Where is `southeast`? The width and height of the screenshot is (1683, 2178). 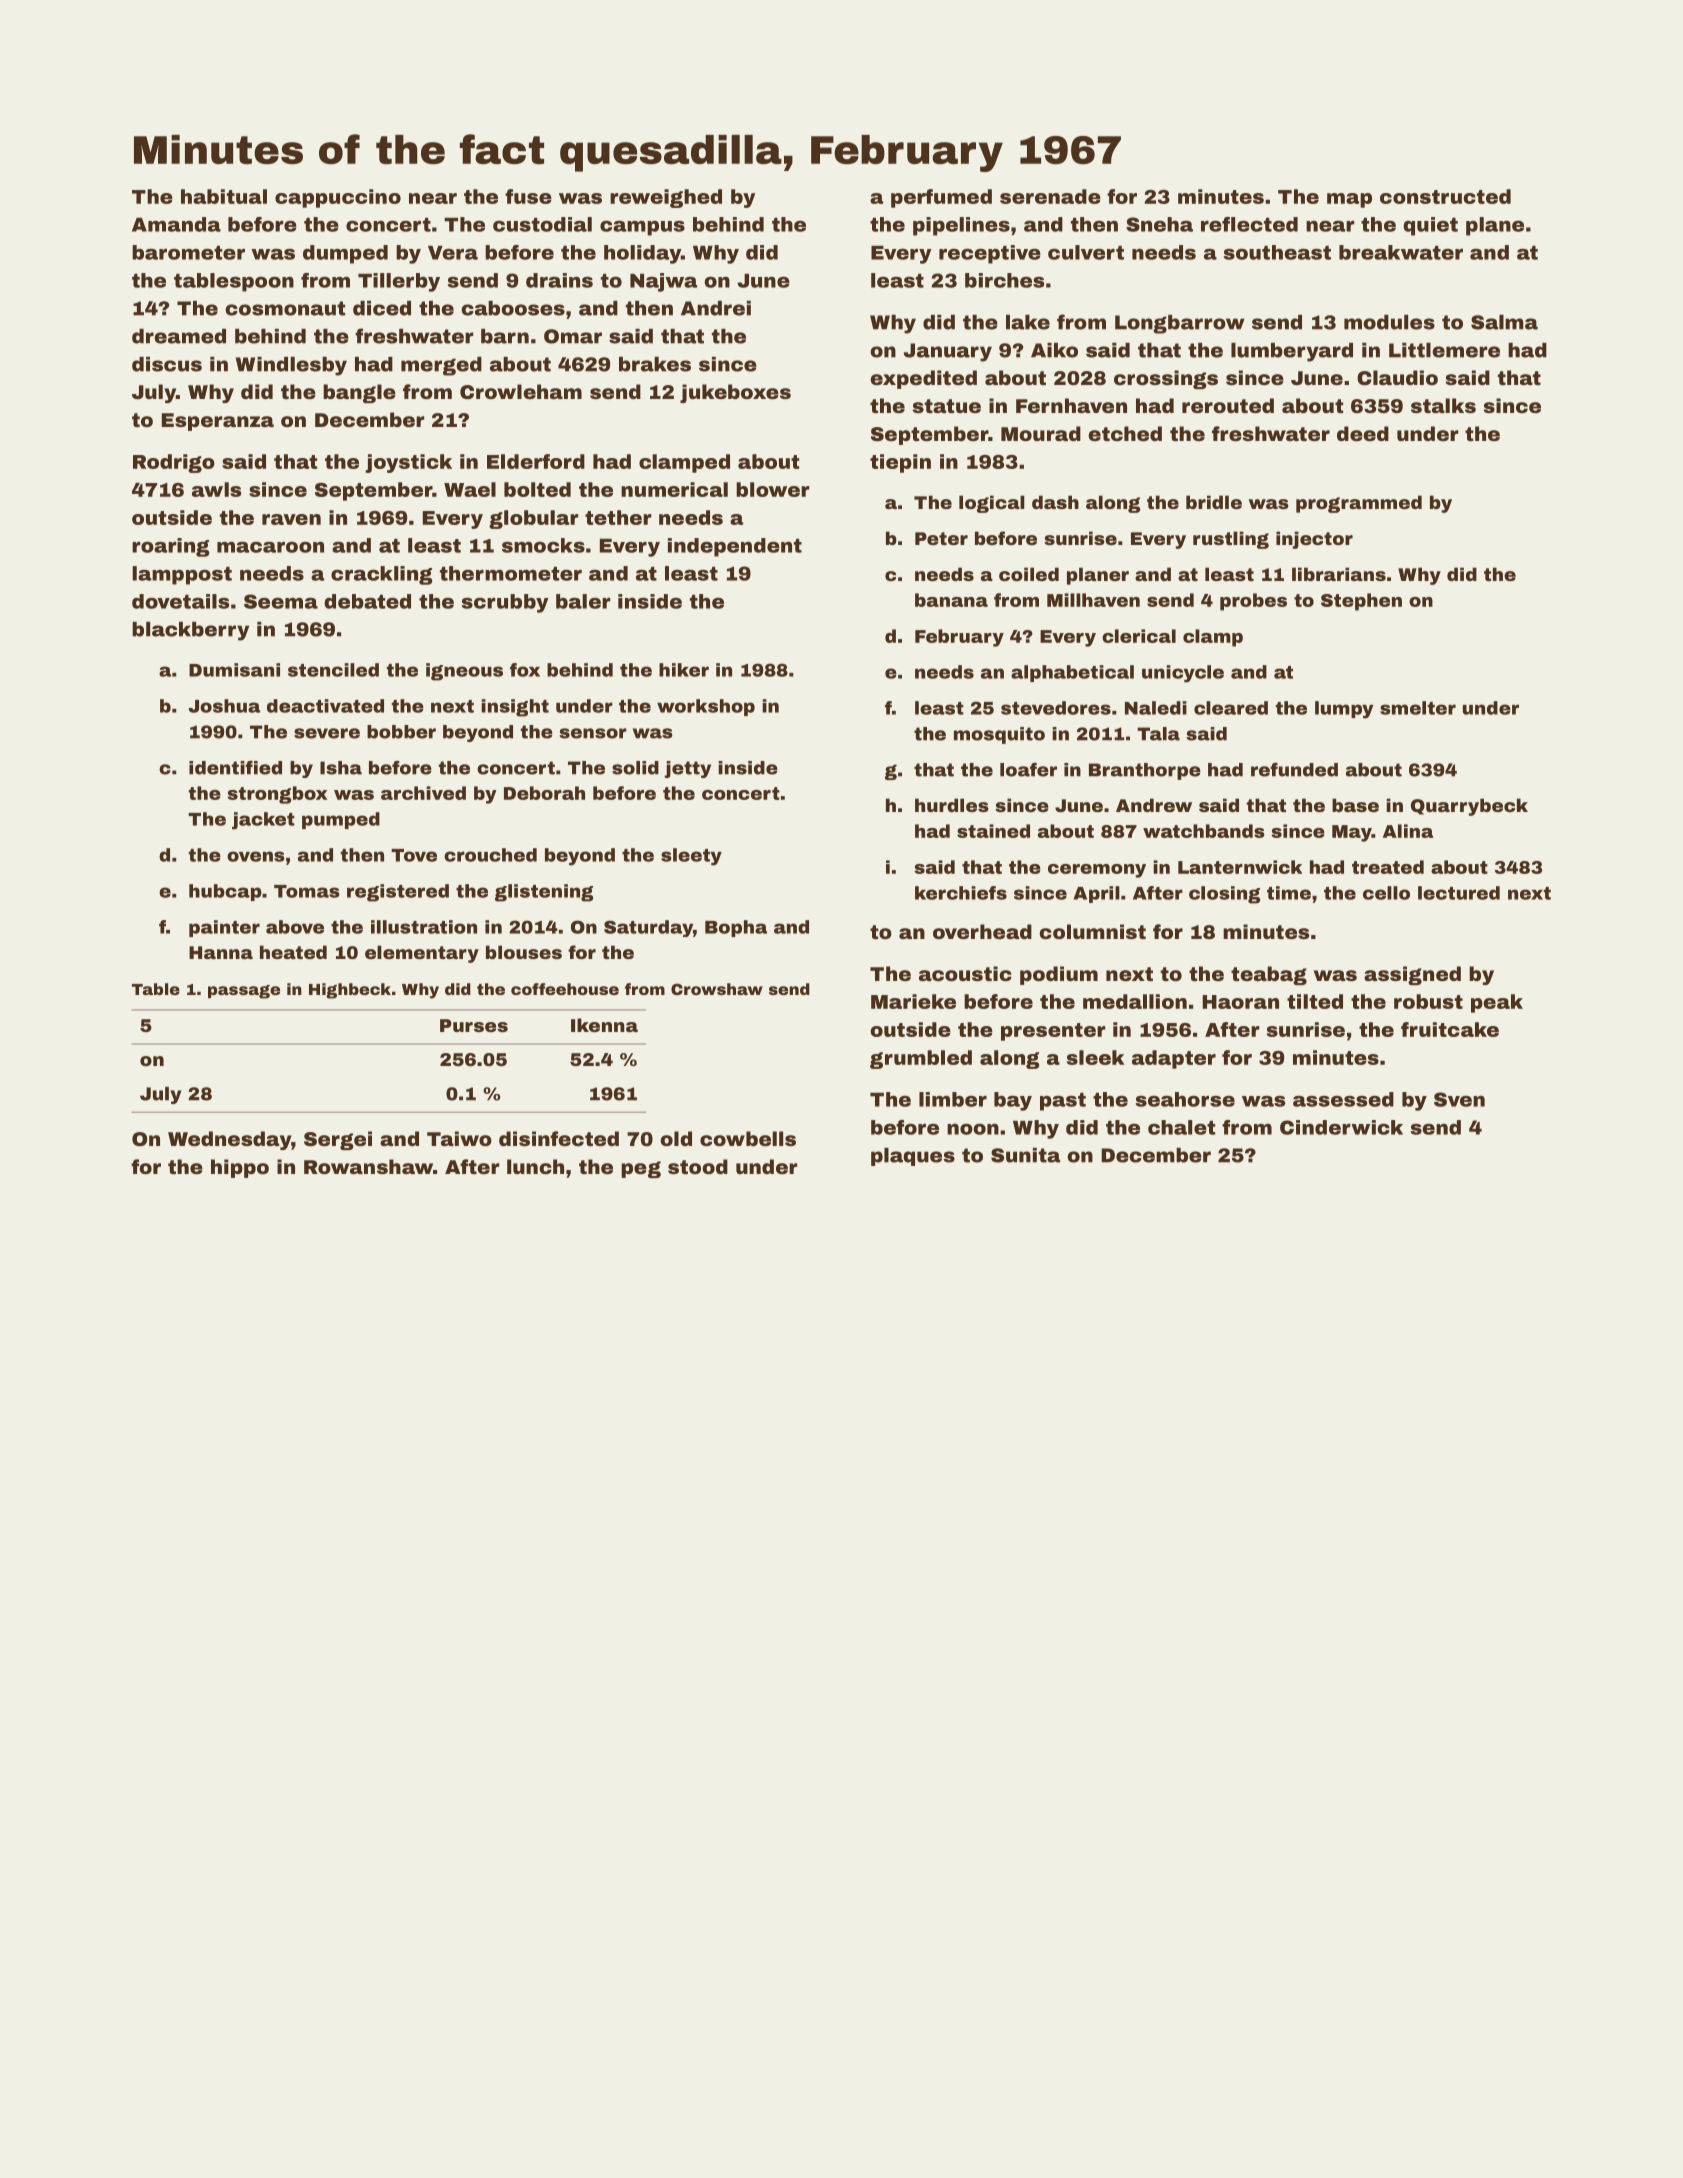 southeast is located at coordinates (1277, 252).
